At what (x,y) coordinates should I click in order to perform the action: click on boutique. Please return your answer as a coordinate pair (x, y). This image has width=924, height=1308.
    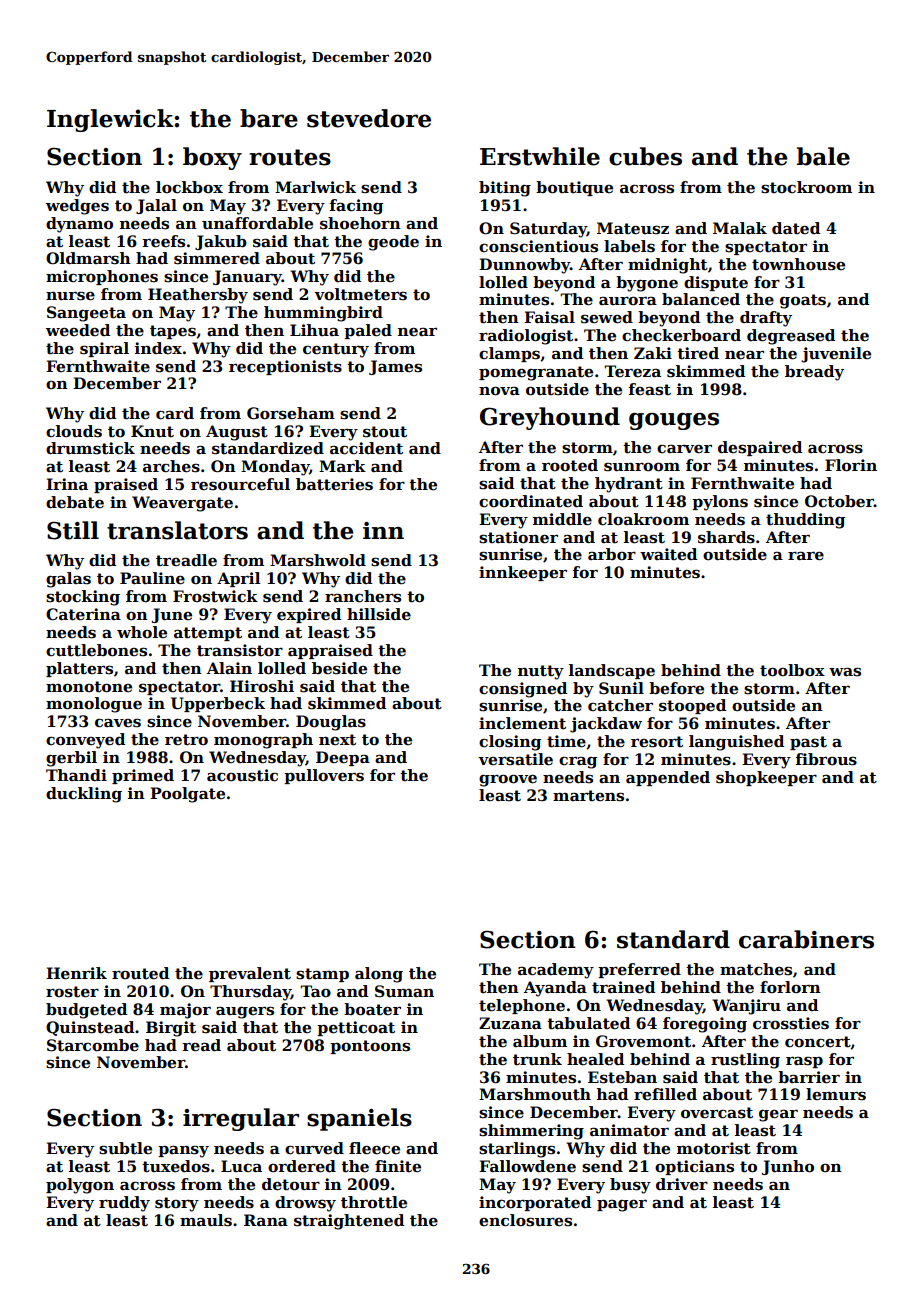
    Looking at the image, I should click on (574, 188).
